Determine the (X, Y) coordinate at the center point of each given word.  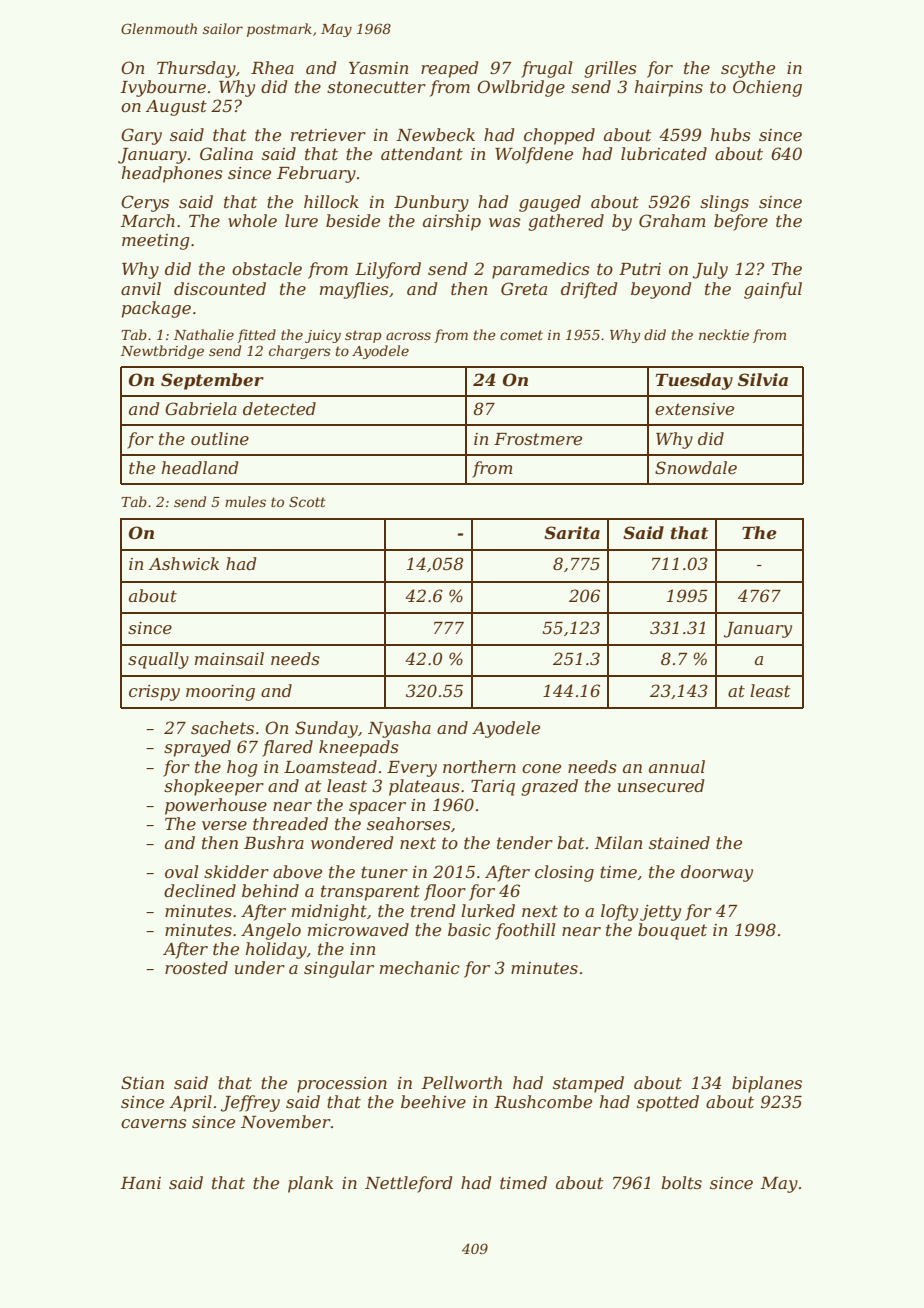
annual (677, 766)
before (741, 222)
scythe (748, 69)
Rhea (272, 67)
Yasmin (378, 68)
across (408, 336)
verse (224, 825)
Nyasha (399, 729)
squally (158, 660)
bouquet (672, 931)
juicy (323, 336)
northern (479, 766)
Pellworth (462, 1082)
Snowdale (696, 467)
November (286, 1121)
